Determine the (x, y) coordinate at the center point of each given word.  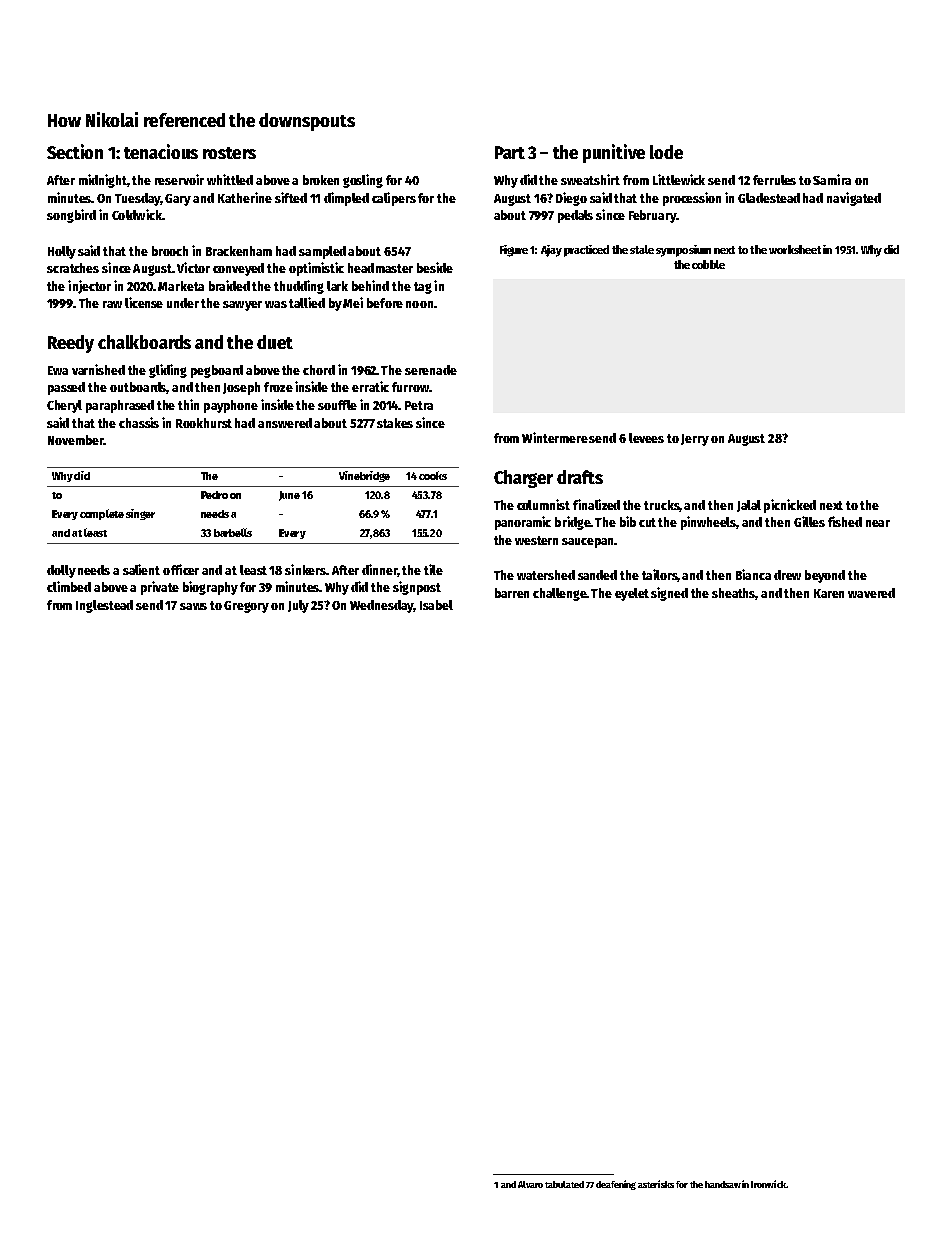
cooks (433, 475)
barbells (233, 532)
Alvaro (530, 1184)
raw (112, 304)
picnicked (790, 506)
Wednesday (382, 606)
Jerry (695, 440)
